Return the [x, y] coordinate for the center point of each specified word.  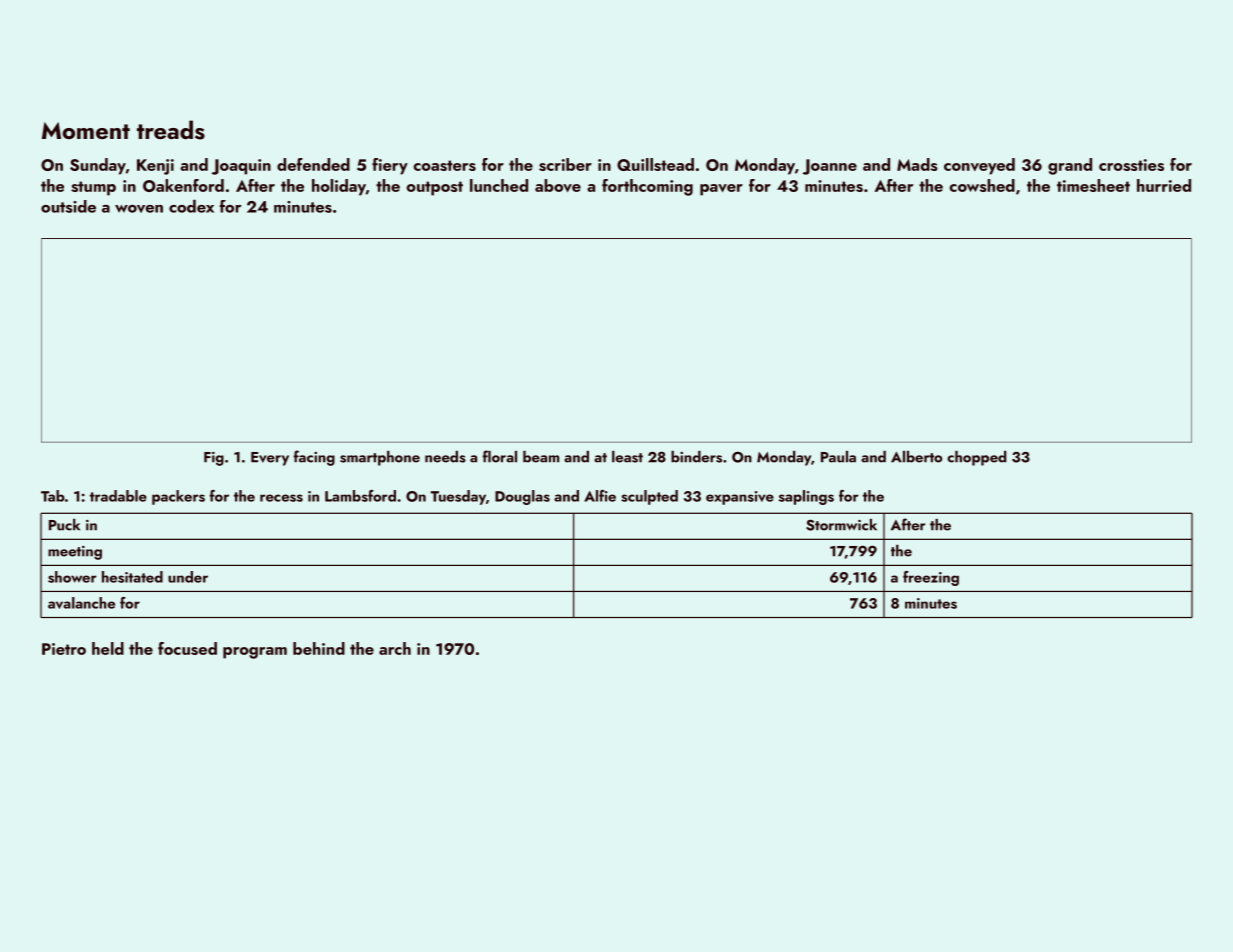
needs [445, 457]
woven [139, 209]
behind [319, 648]
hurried [1164, 185]
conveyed [979, 166]
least [627, 457]
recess [281, 498]
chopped [976, 458]
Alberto [916, 457]
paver [721, 190]
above [558, 185]
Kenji [155, 167]
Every [270, 459]
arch [395, 648]
